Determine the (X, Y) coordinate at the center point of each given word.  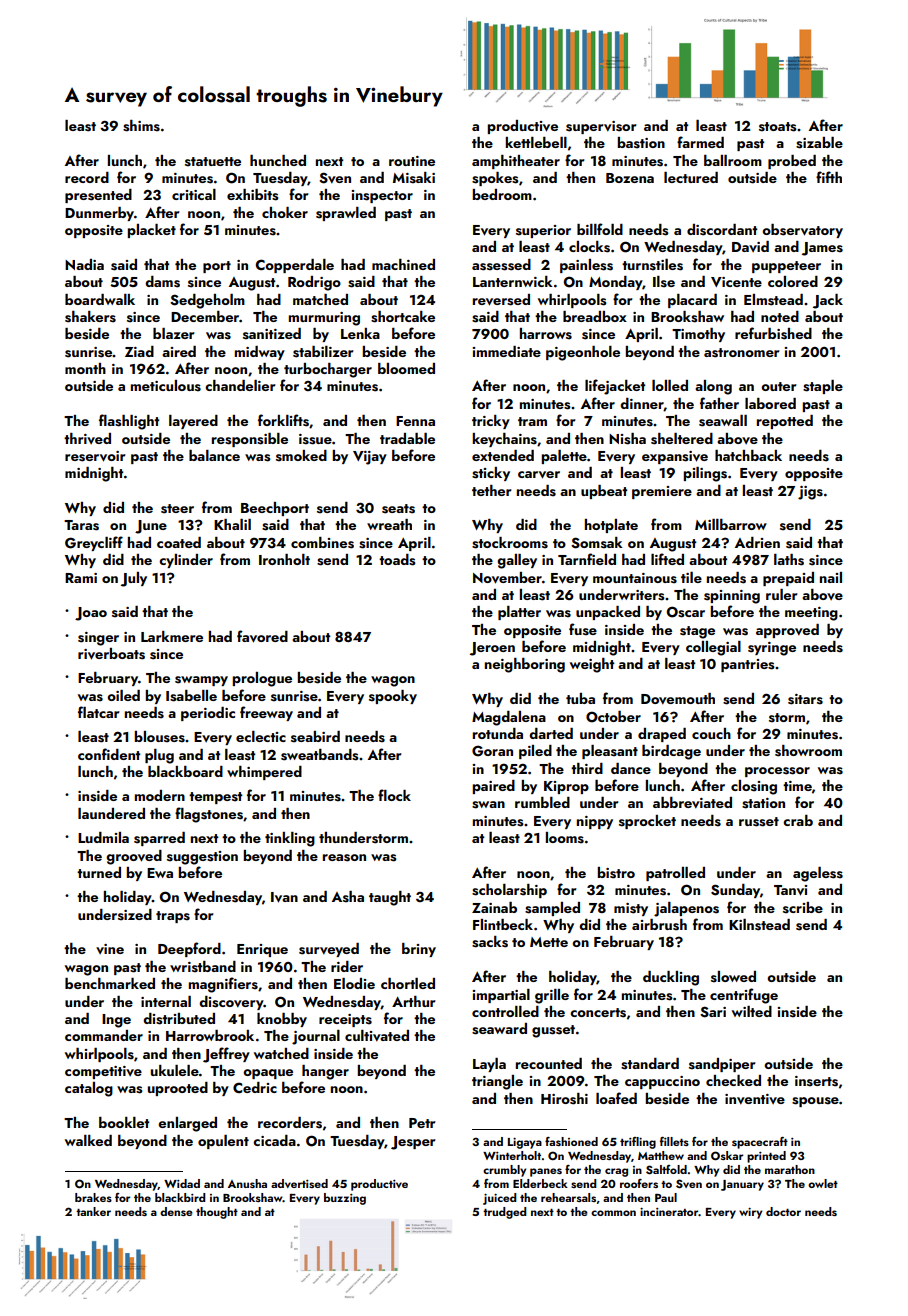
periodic (208, 714)
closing (754, 787)
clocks (589, 247)
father (719, 403)
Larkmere (172, 636)
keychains (504, 440)
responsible (250, 440)
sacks (490, 942)
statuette (213, 162)
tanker (93, 1211)
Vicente (736, 282)
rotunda (498, 733)
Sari (713, 1012)
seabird (315, 737)
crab (798, 820)
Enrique (262, 950)
